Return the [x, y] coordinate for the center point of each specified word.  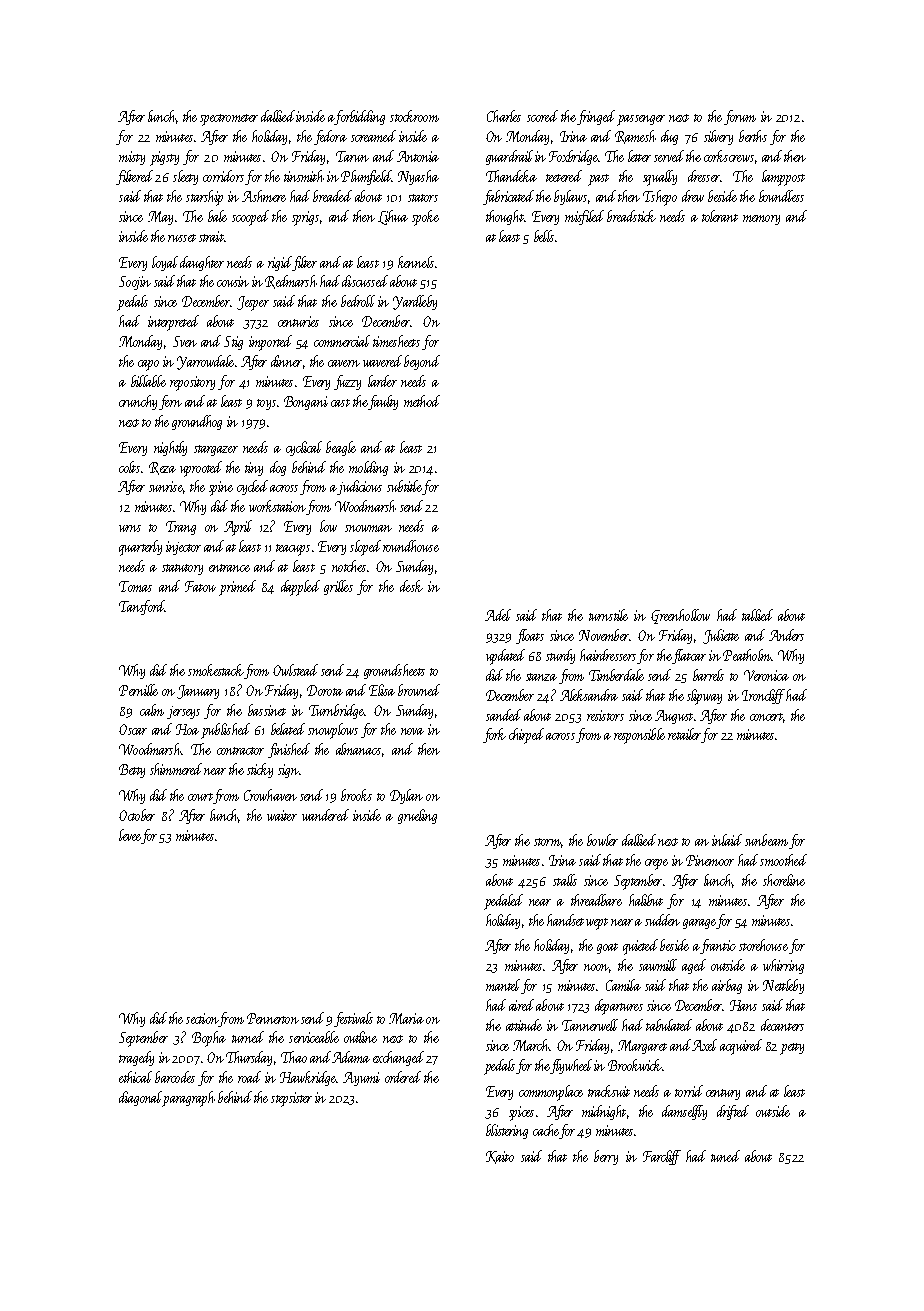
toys [266, 404]
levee [130, 835]
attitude [524, 1025]
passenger [641, 120]
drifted [733, 1112]
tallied [757, 615]
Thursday [249, 1058]
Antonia [418, 156]
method [422, 401]
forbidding [360, 117]
